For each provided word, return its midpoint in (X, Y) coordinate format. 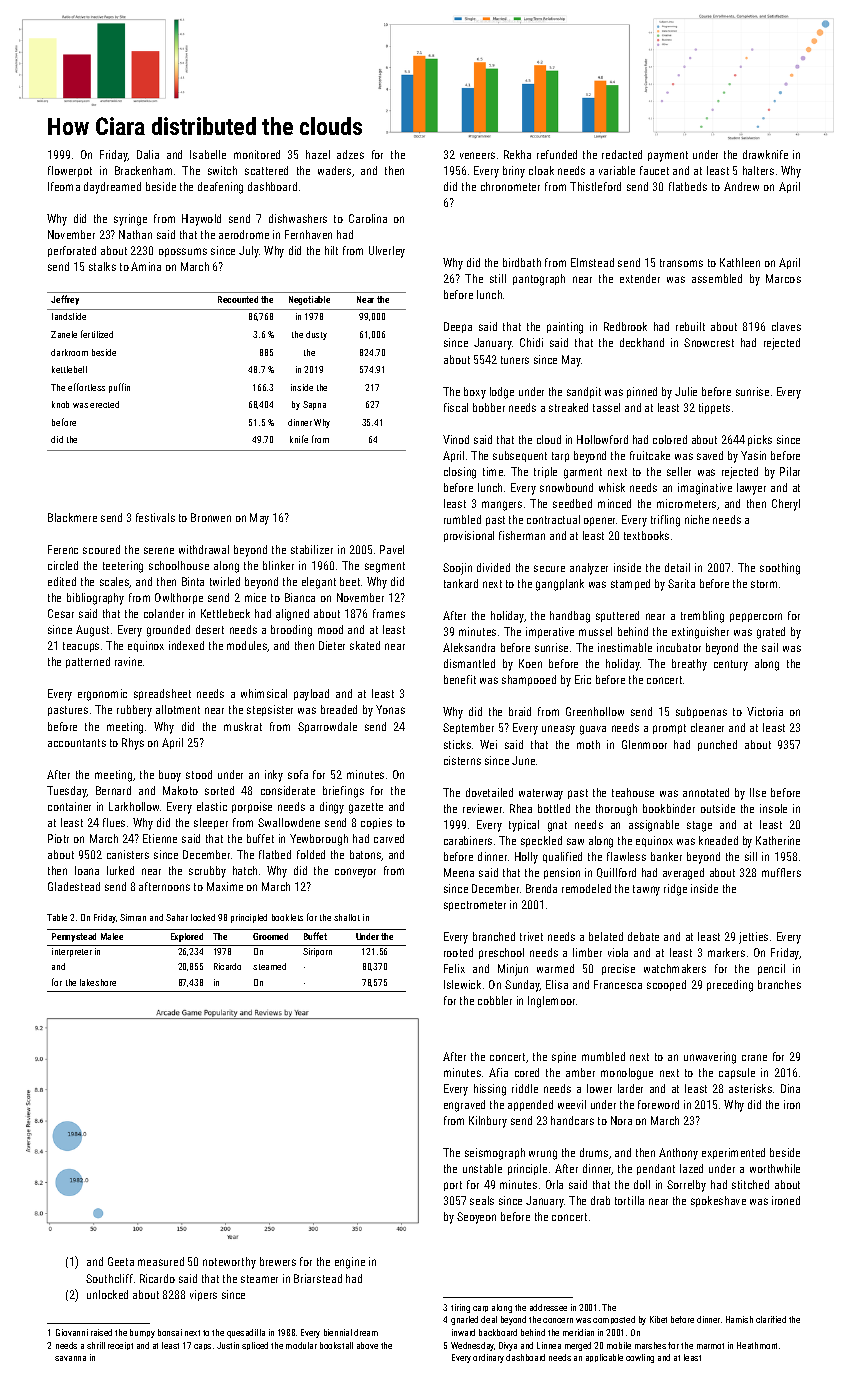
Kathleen (740, 262)
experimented (733, 1153)
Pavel (392, 549)
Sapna (314, 405)
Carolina (368, 218)
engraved (464, 1106)
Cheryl (786, 505)
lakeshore (98, 982)
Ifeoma (64, 186)
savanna (70, 1358)
